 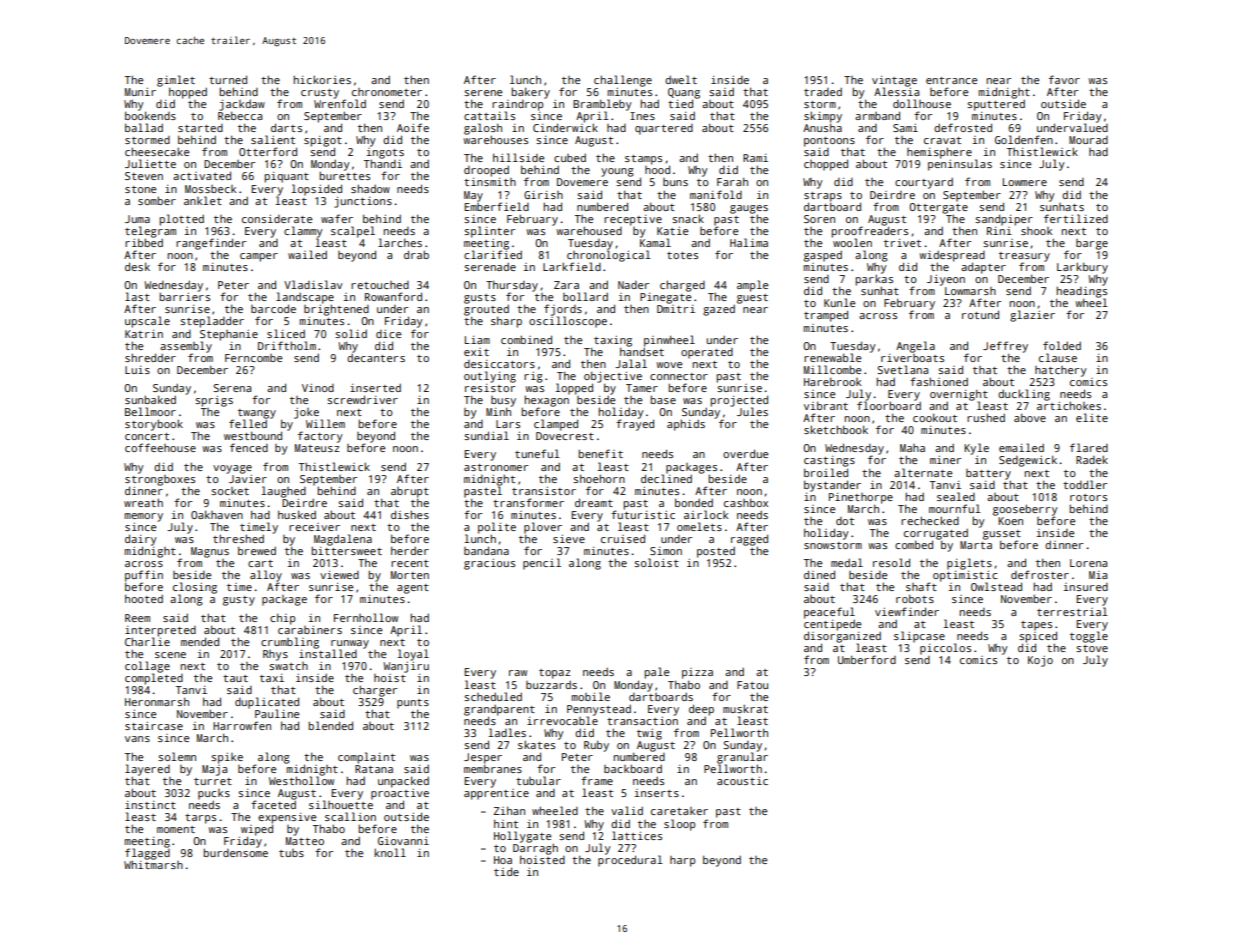 I want to click on dairy, so click(x=141, y=540).
